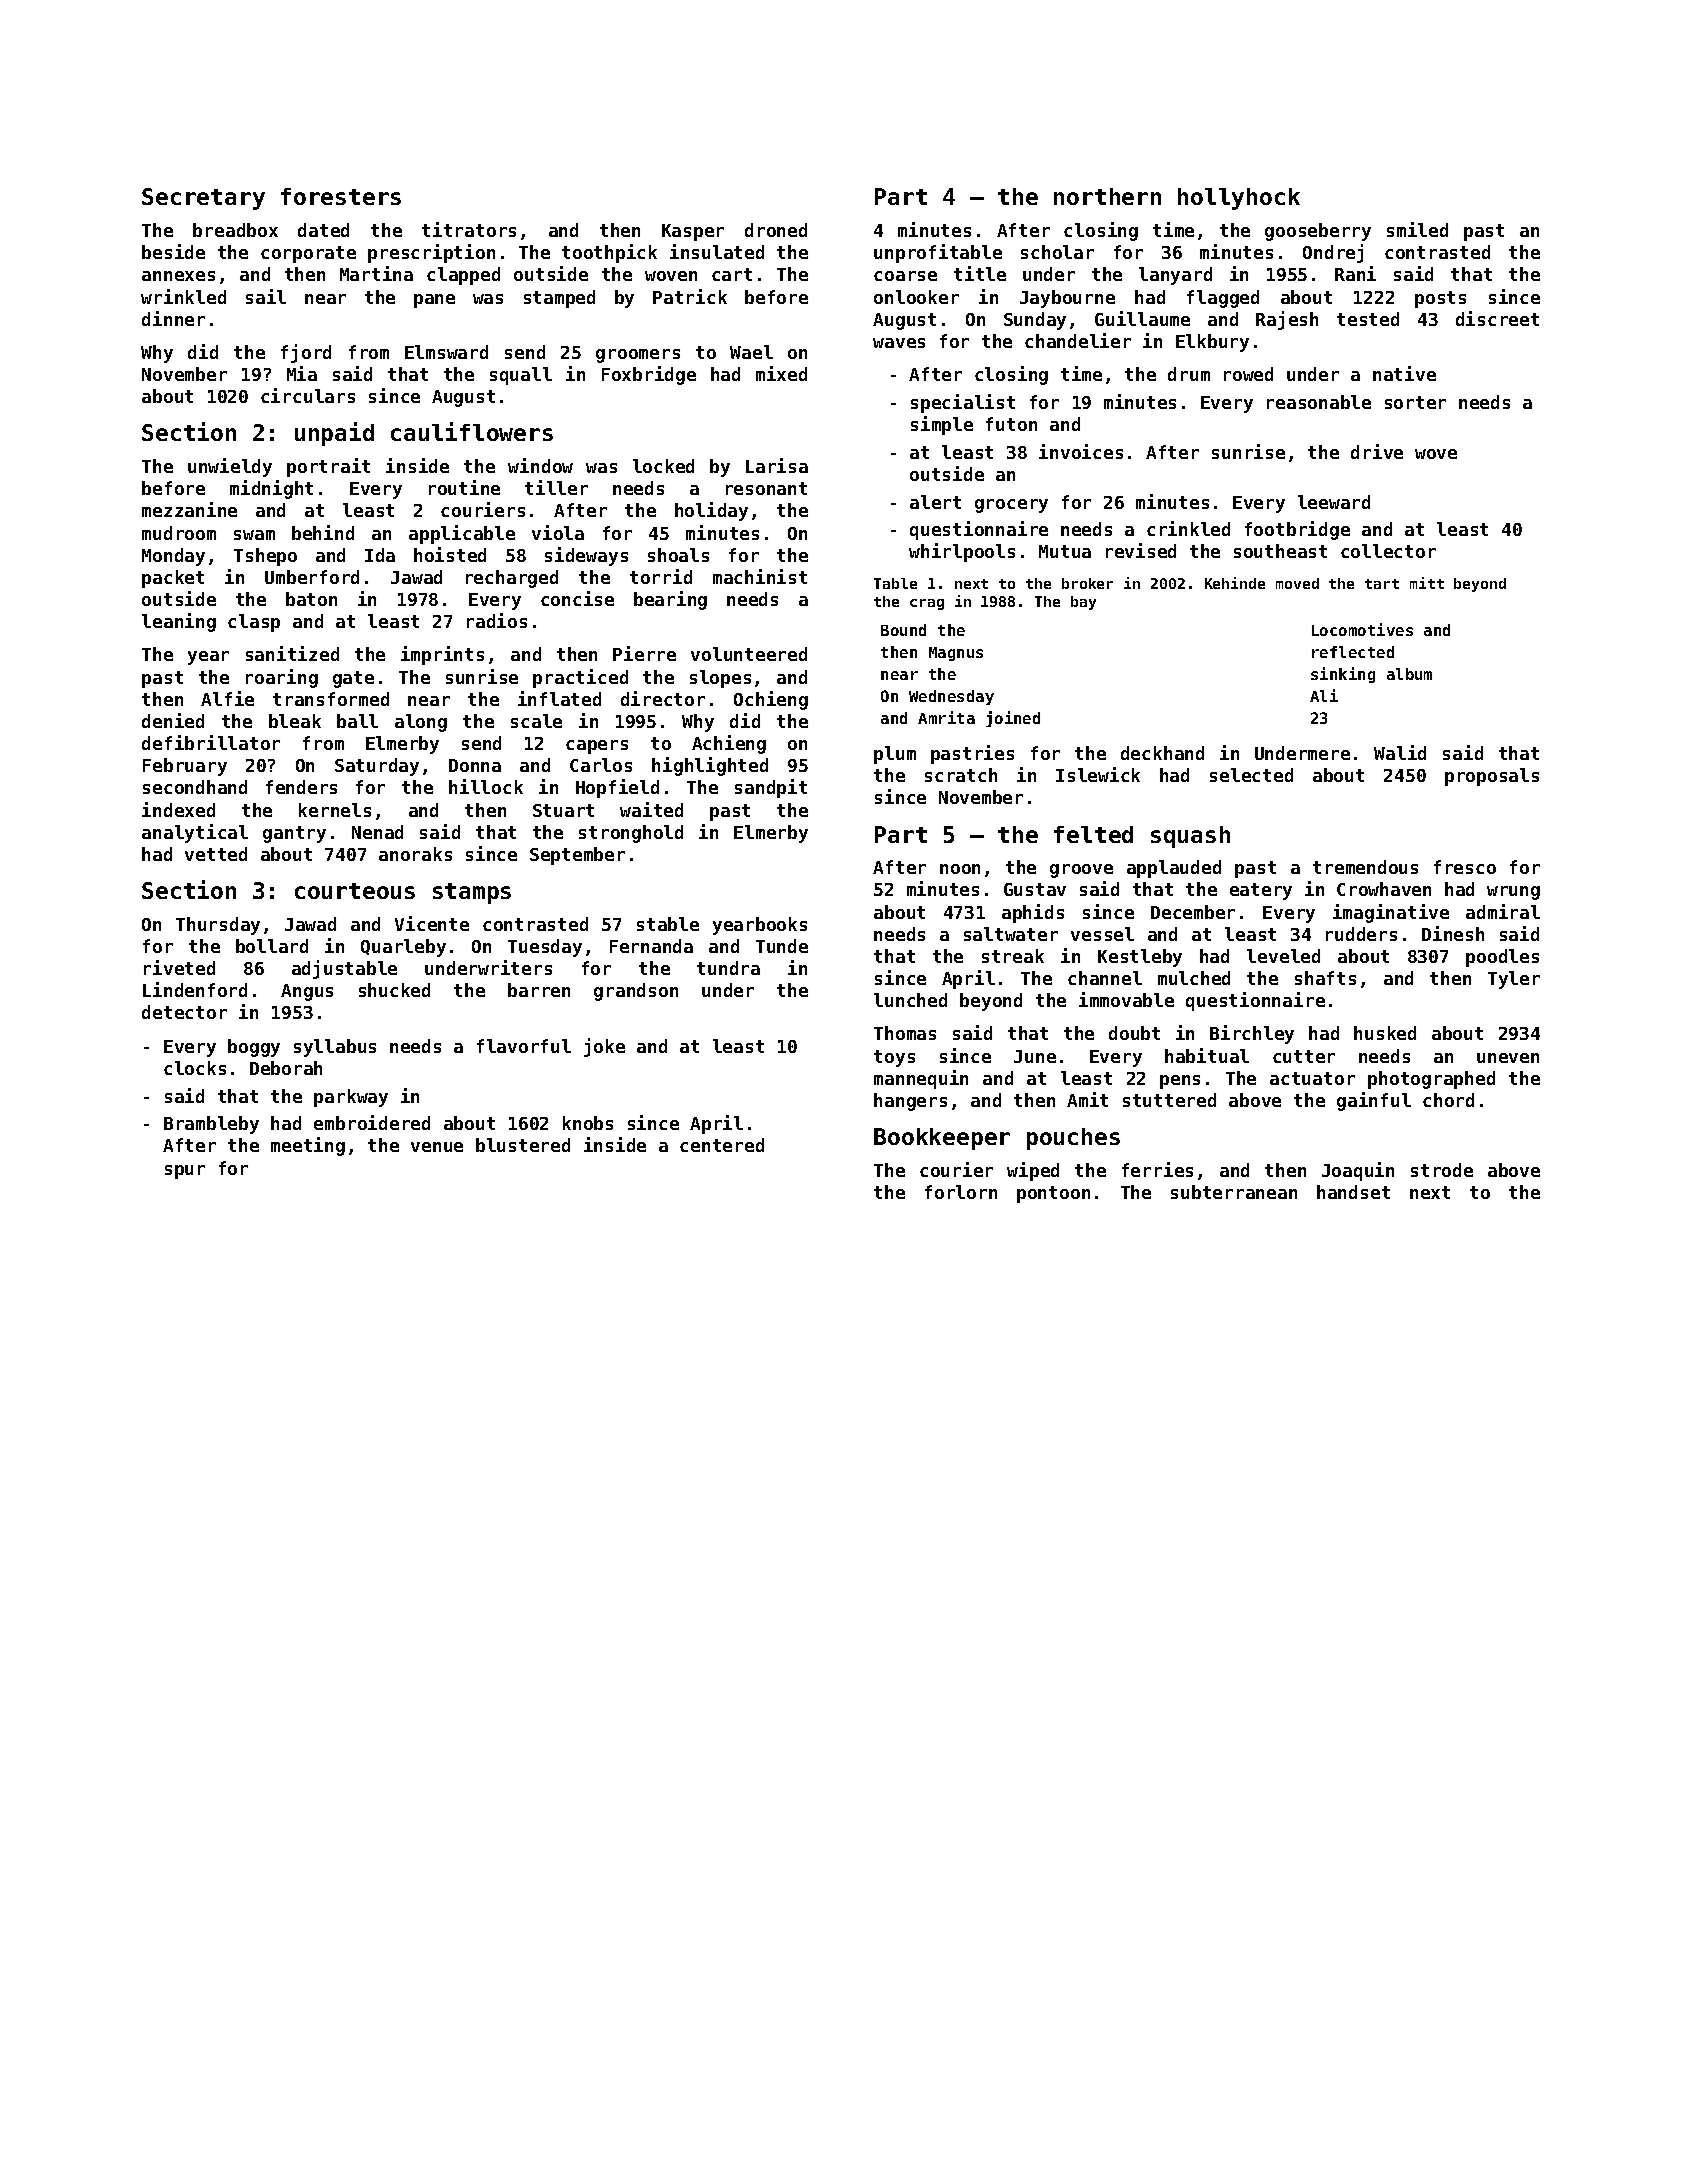 The width and height of the screenshot is (1683, 2178). I want to click on hollyhock, so click(1239, 199).
